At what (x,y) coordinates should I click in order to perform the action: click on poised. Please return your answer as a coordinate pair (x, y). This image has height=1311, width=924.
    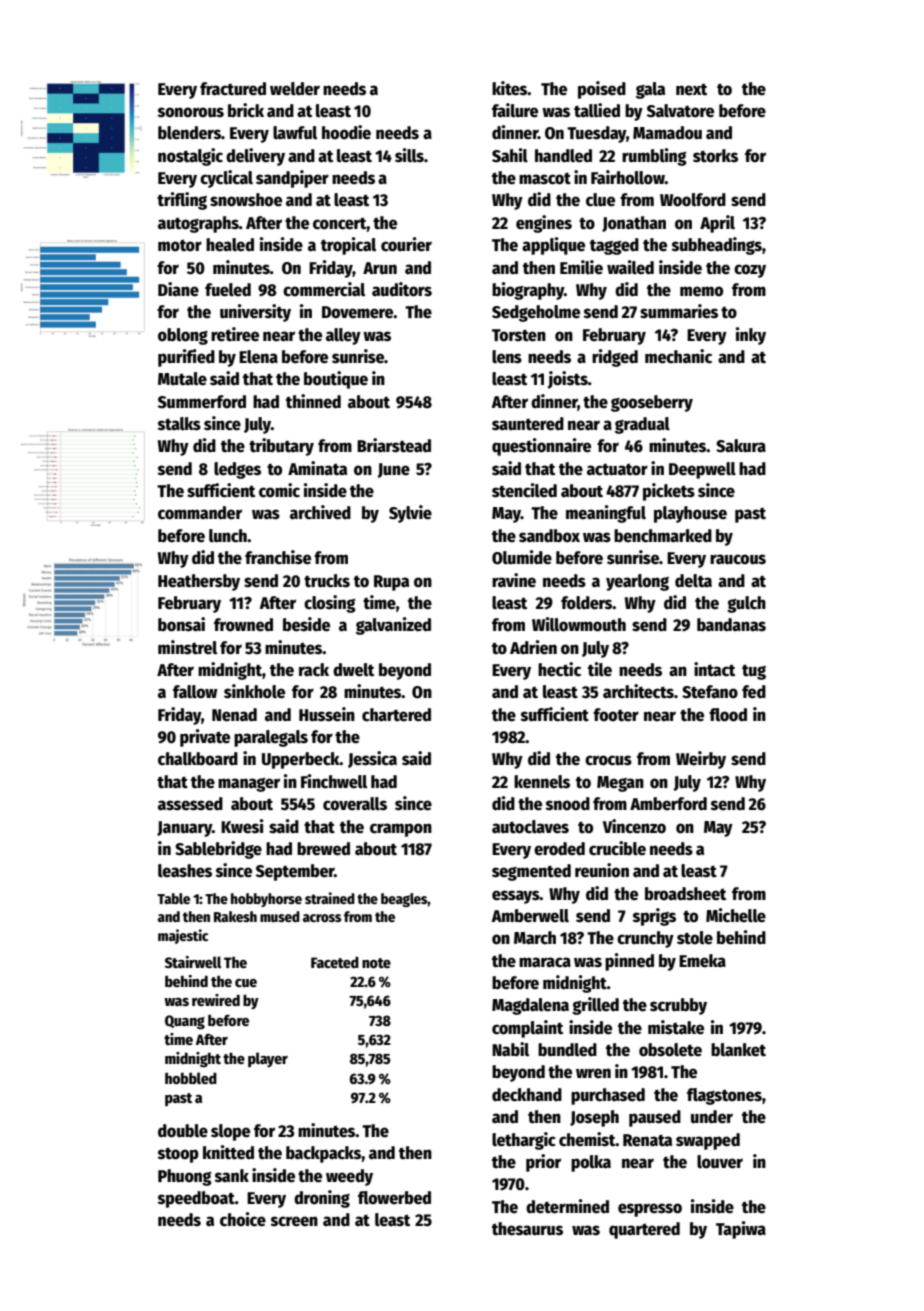
    Looking at the image, I should click on (602, 90).
